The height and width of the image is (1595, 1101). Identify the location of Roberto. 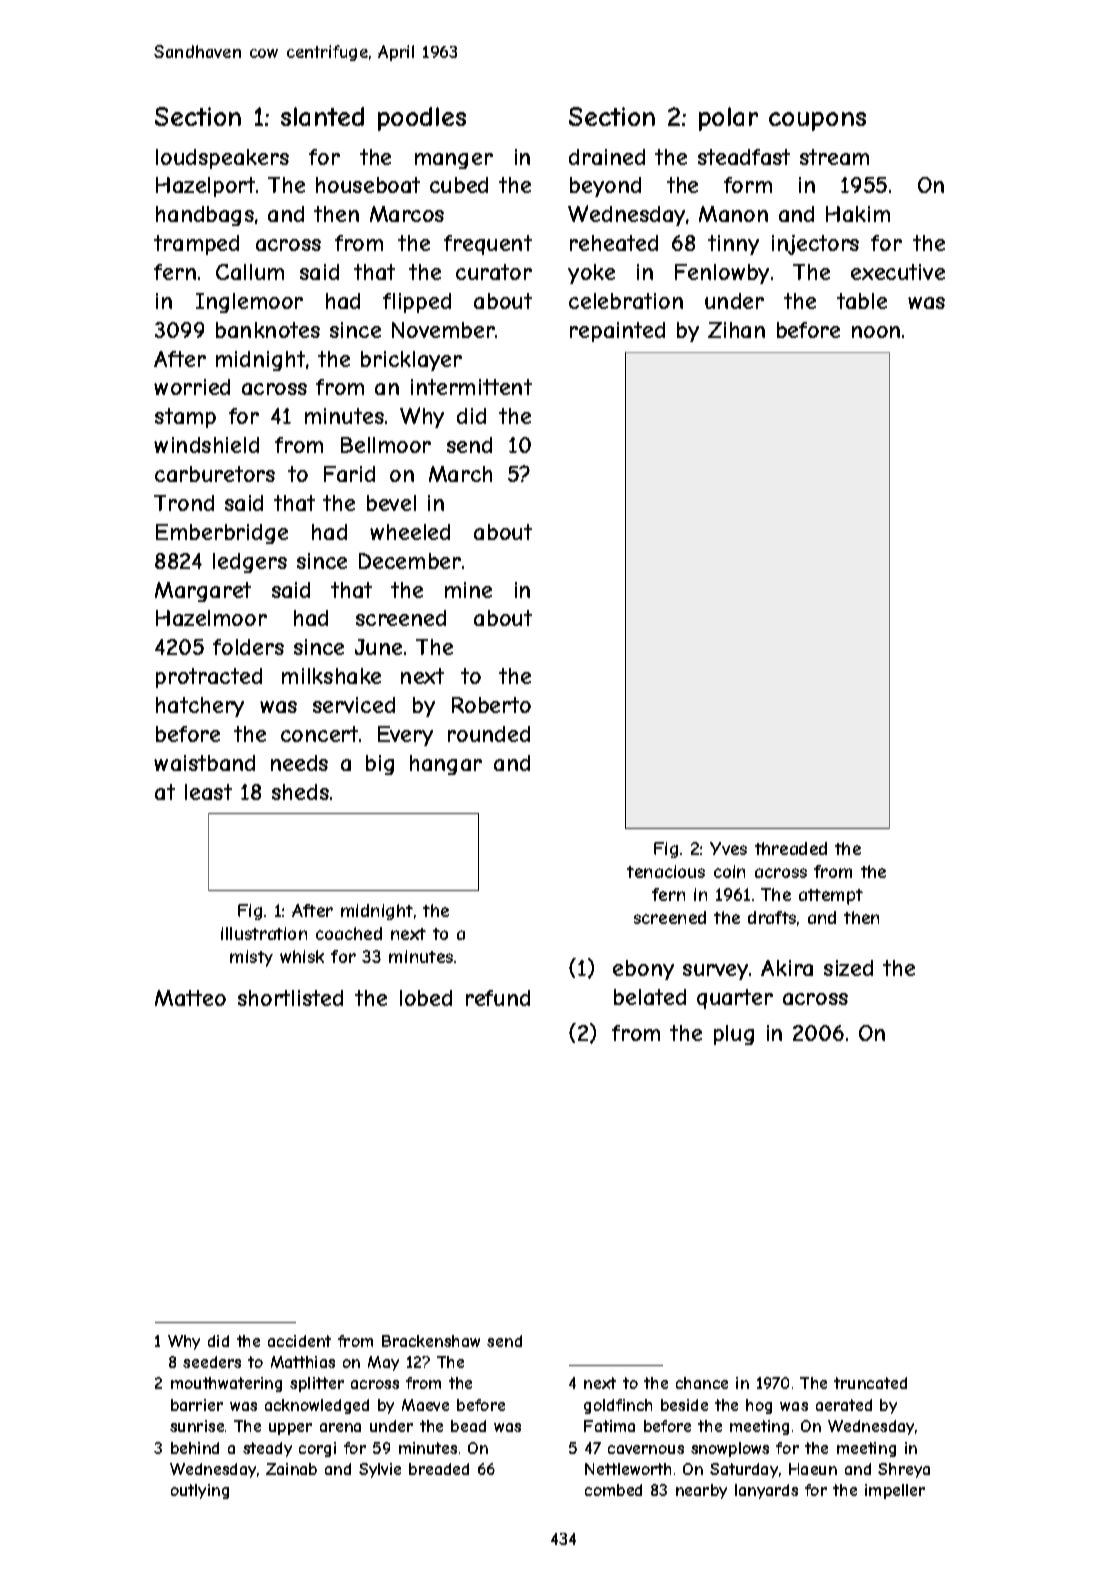
(491, 705).
